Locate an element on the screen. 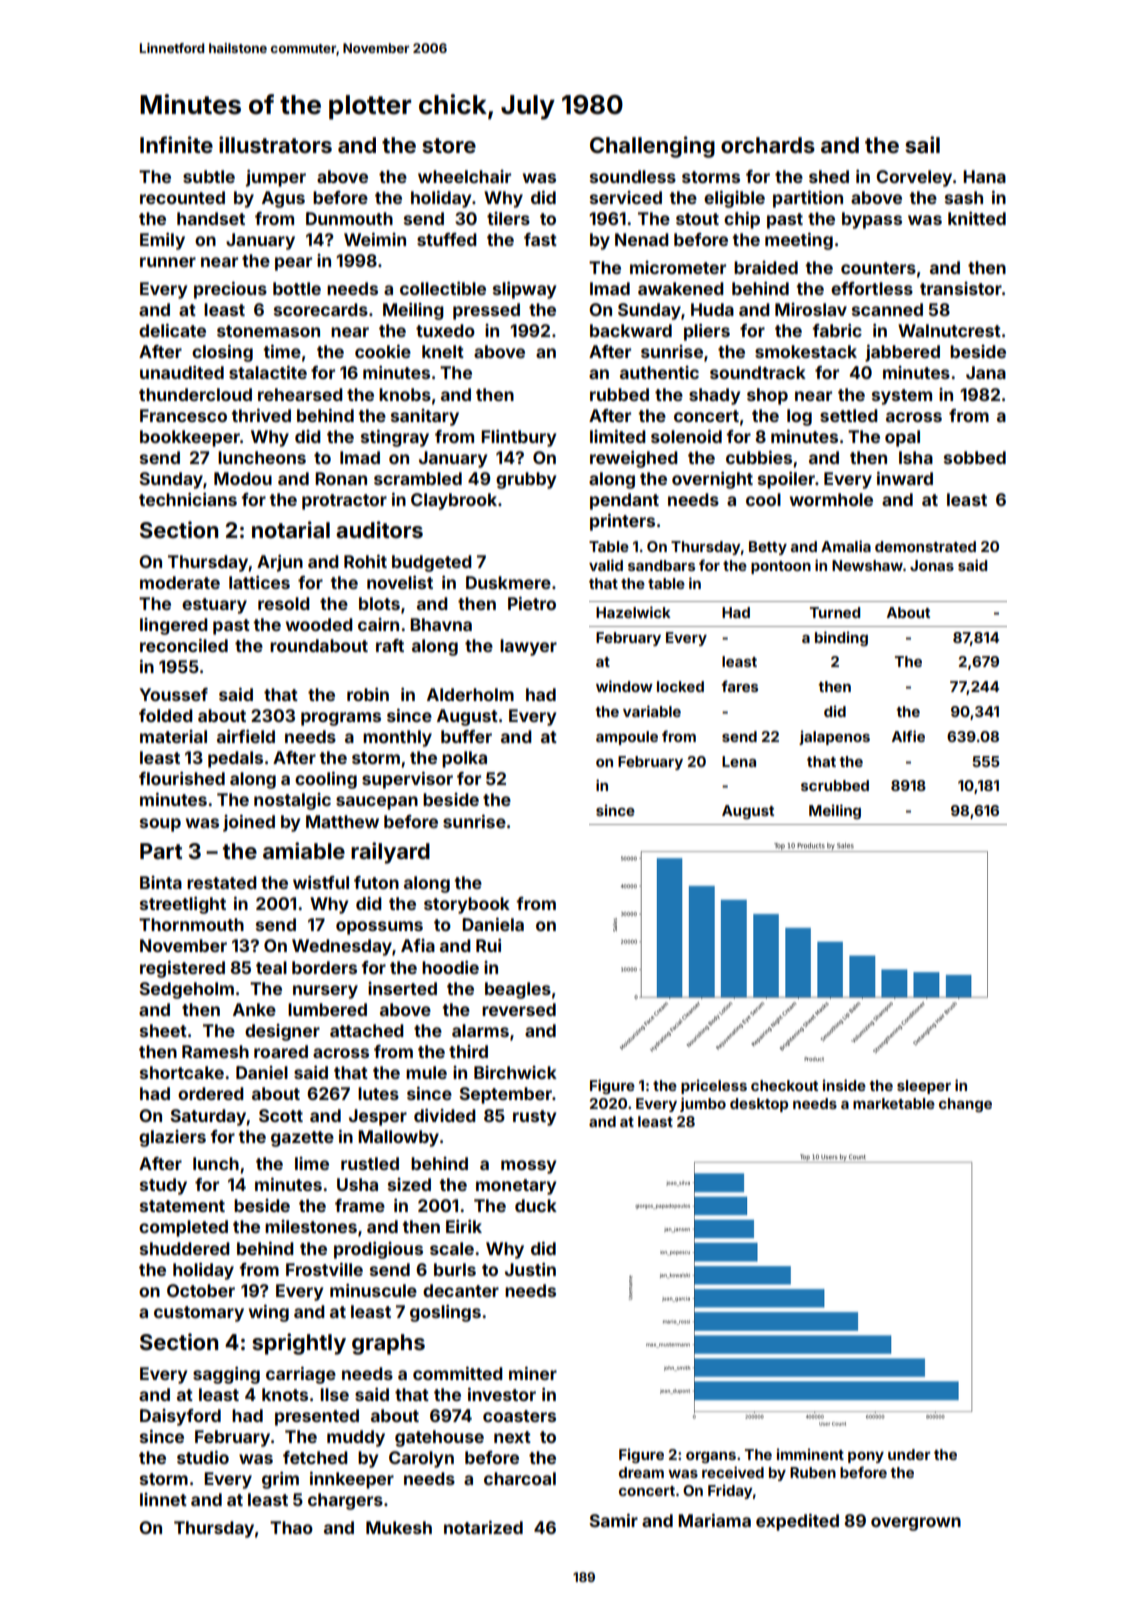  Thao is located at coordinates (291, 1527).
